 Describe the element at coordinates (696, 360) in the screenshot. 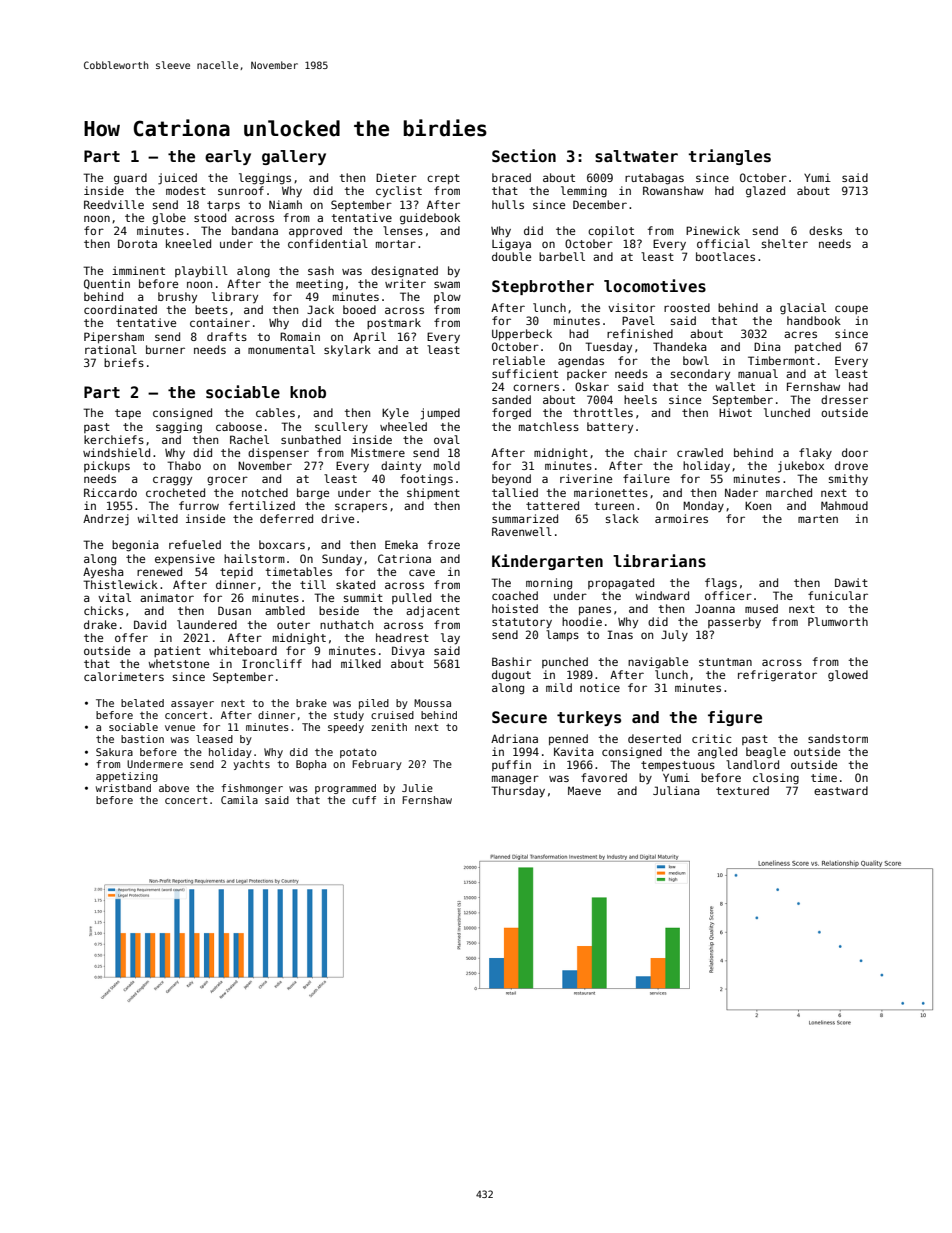

I see `bowl` at that location.
